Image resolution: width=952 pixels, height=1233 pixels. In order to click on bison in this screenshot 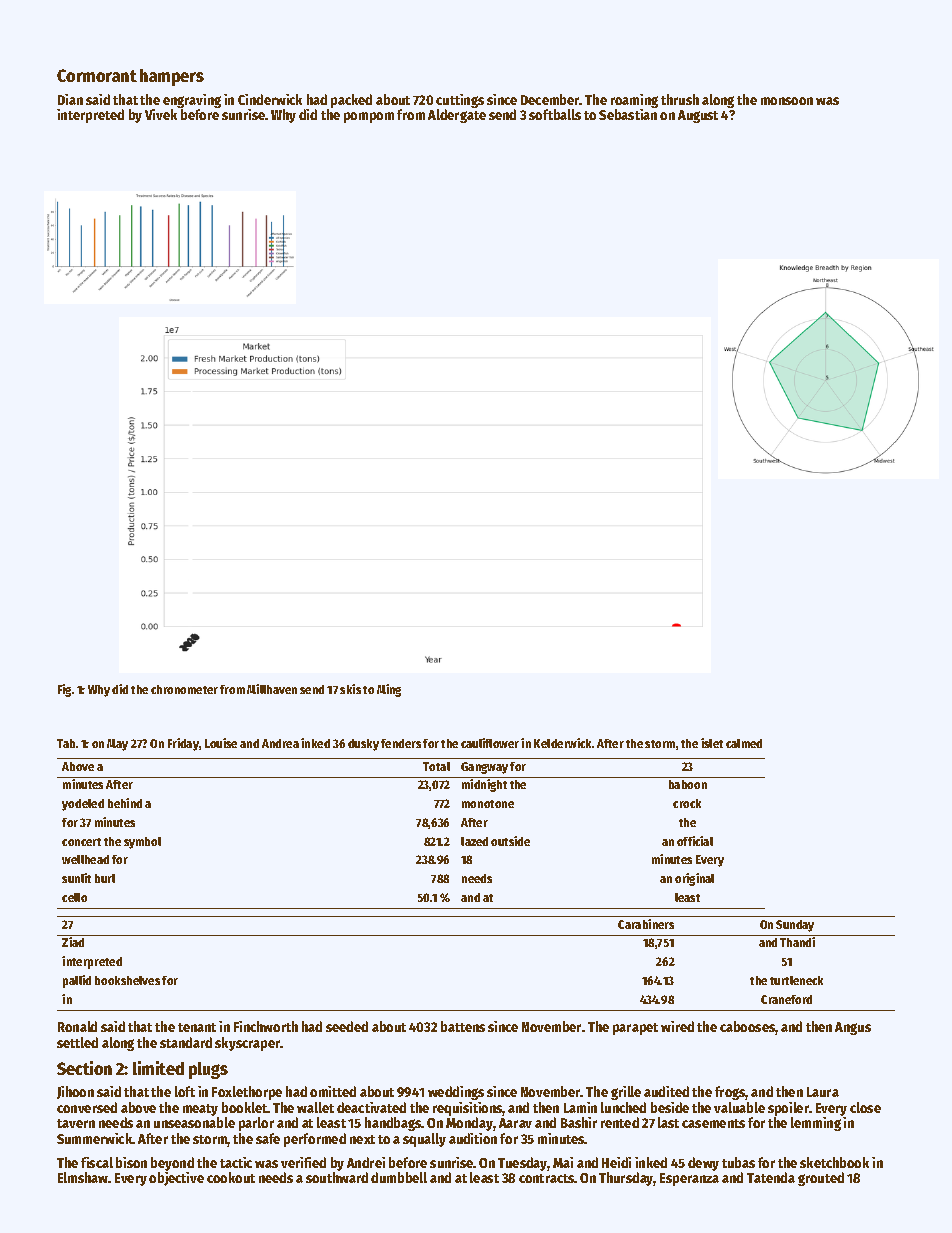, I will do `click(131, 1162)`.
